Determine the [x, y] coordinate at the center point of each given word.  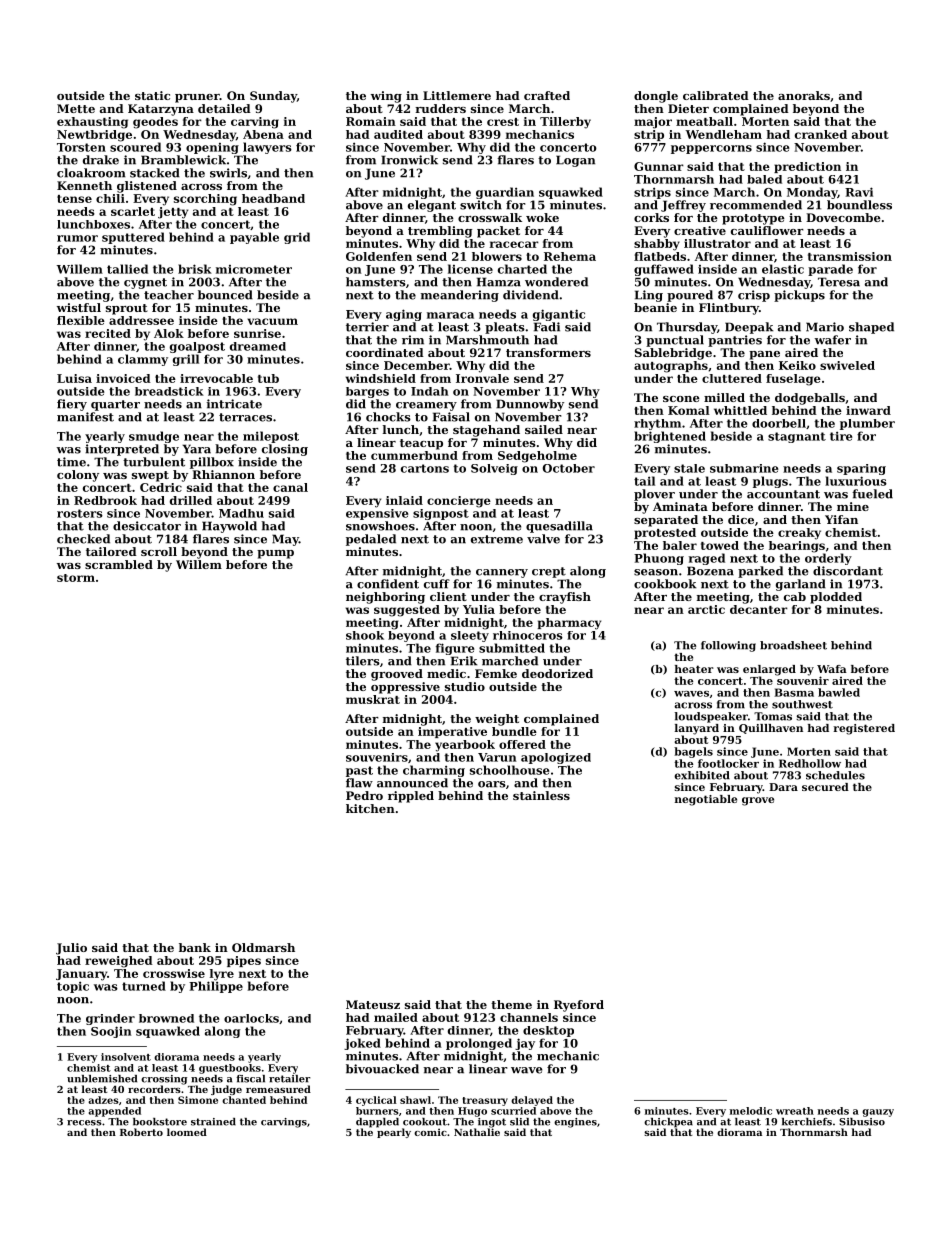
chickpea [668, 1123]
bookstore [160, 1122]
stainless [541, 795]
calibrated [716, 95]
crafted [547, 95]
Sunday [273, 97]
